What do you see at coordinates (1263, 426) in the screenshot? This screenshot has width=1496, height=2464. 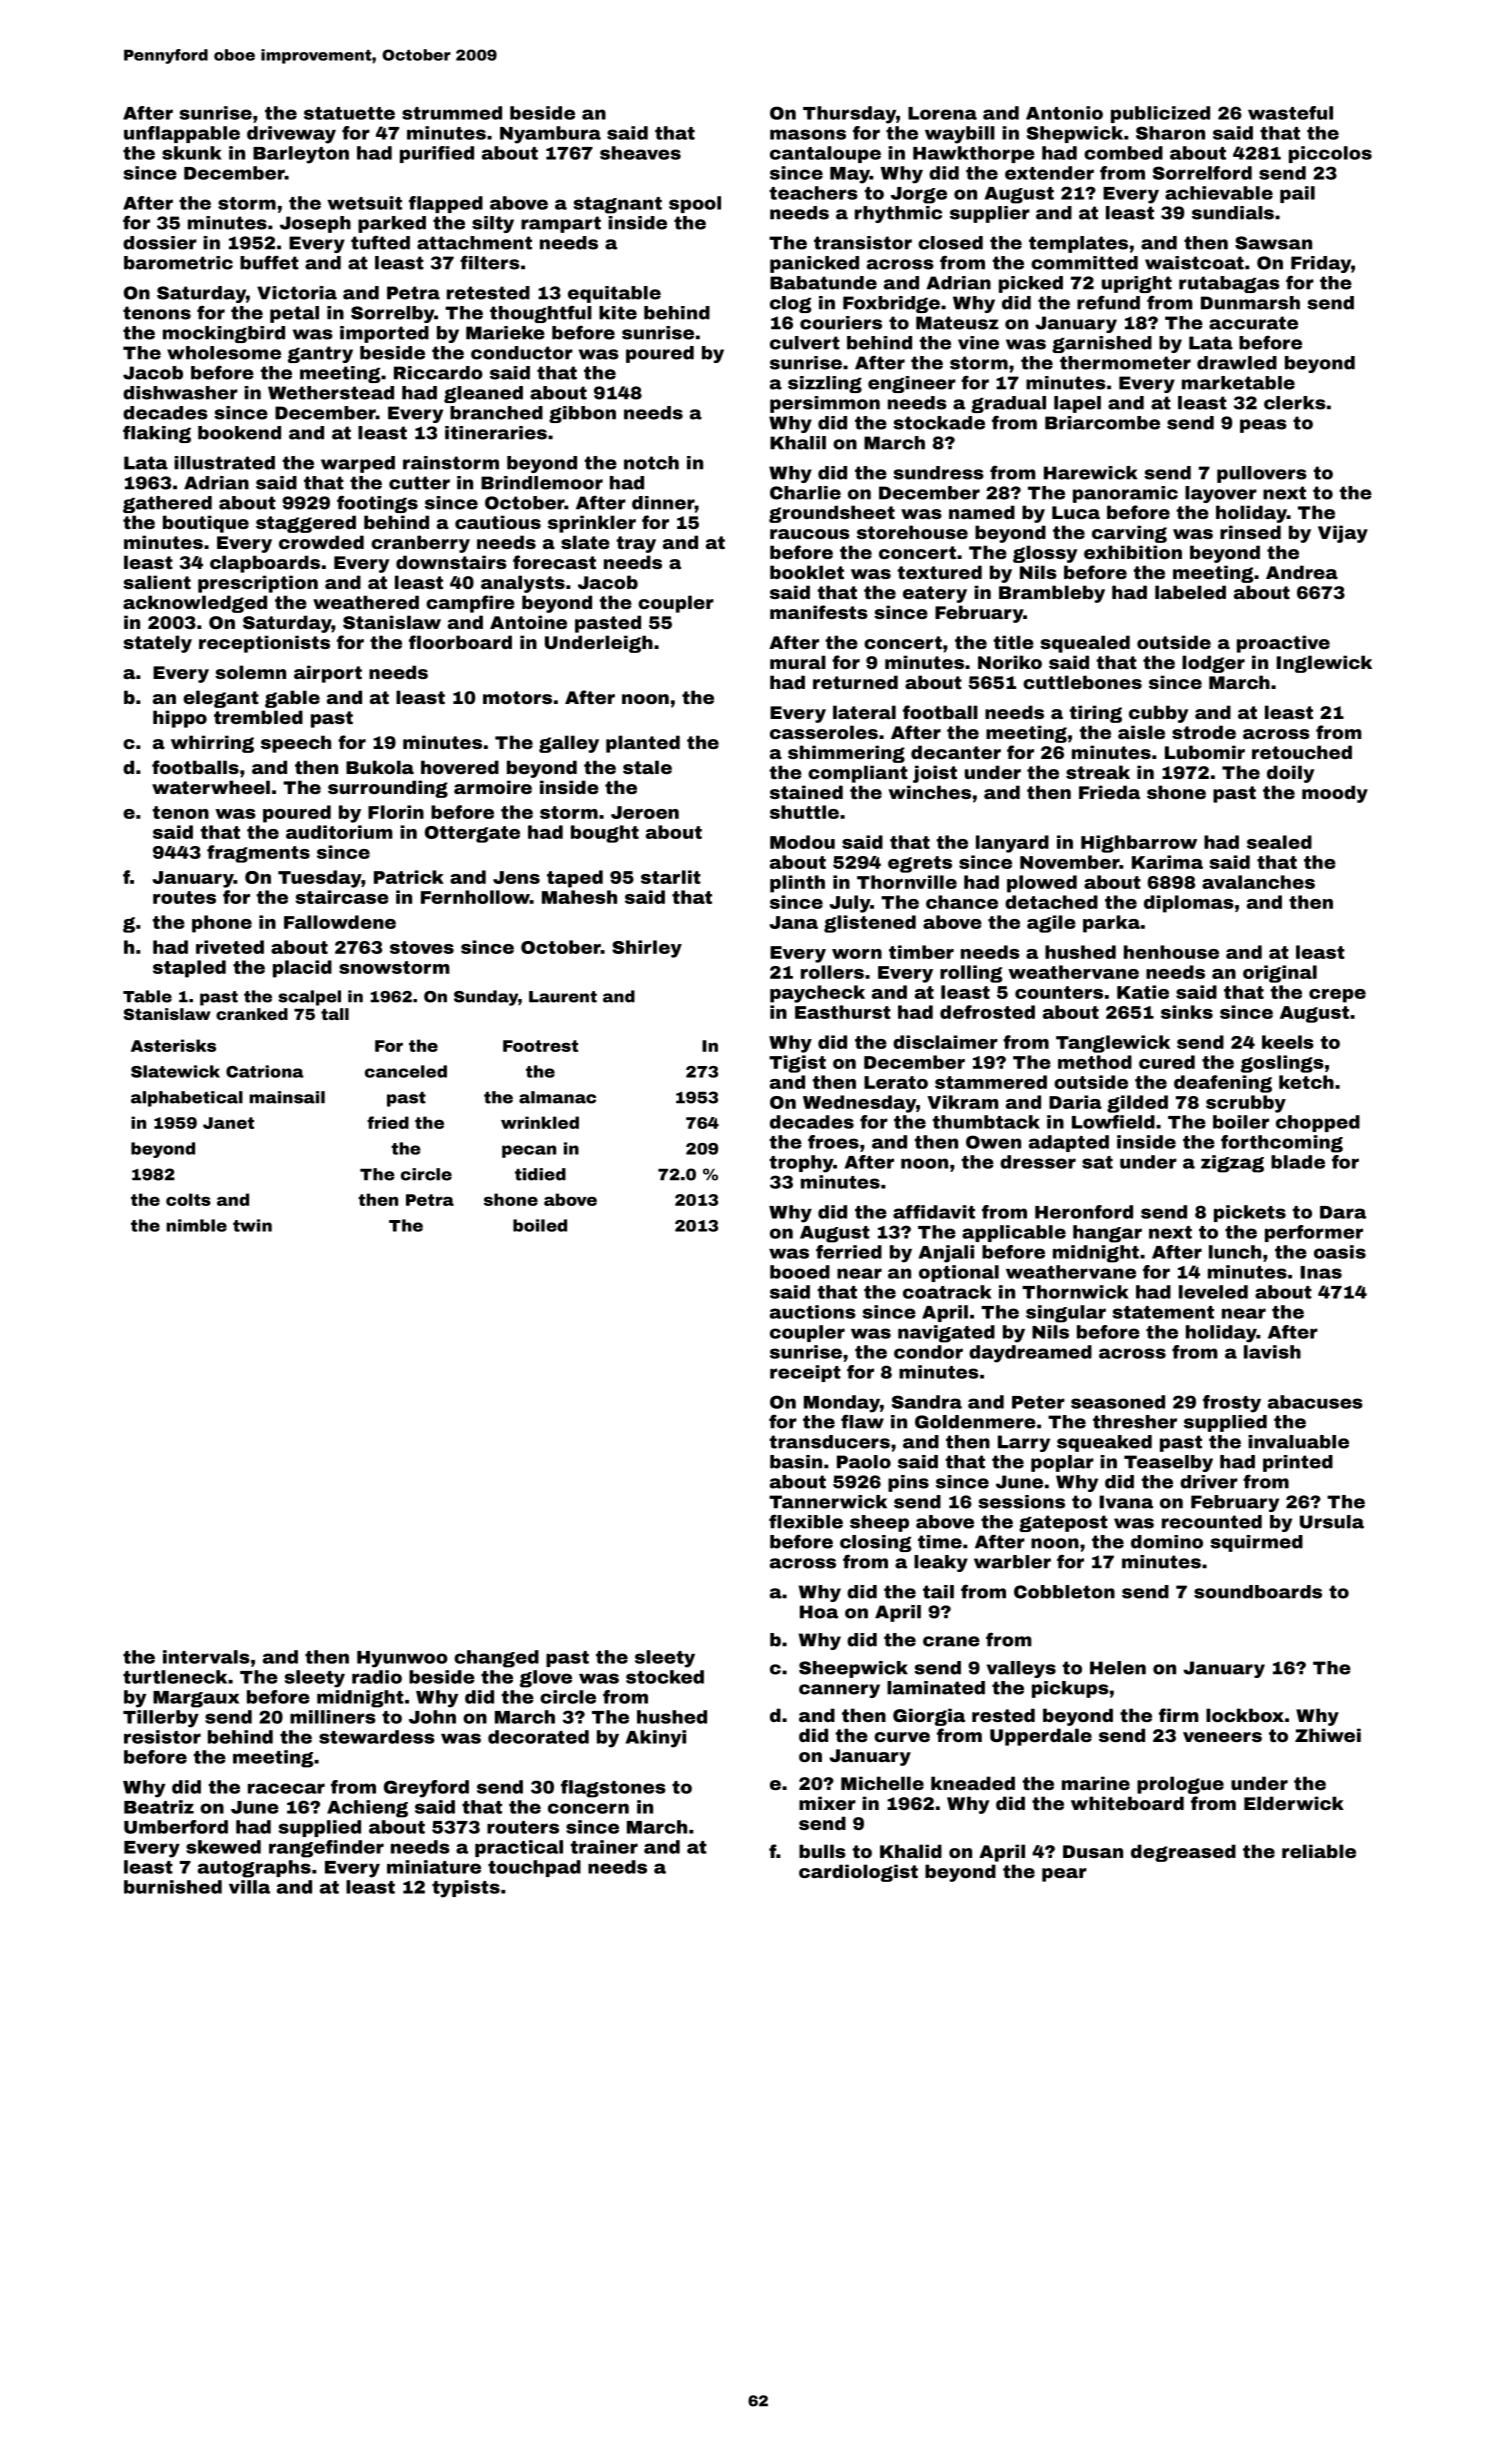 I see `peas` at bounding box center [1263, 426].
